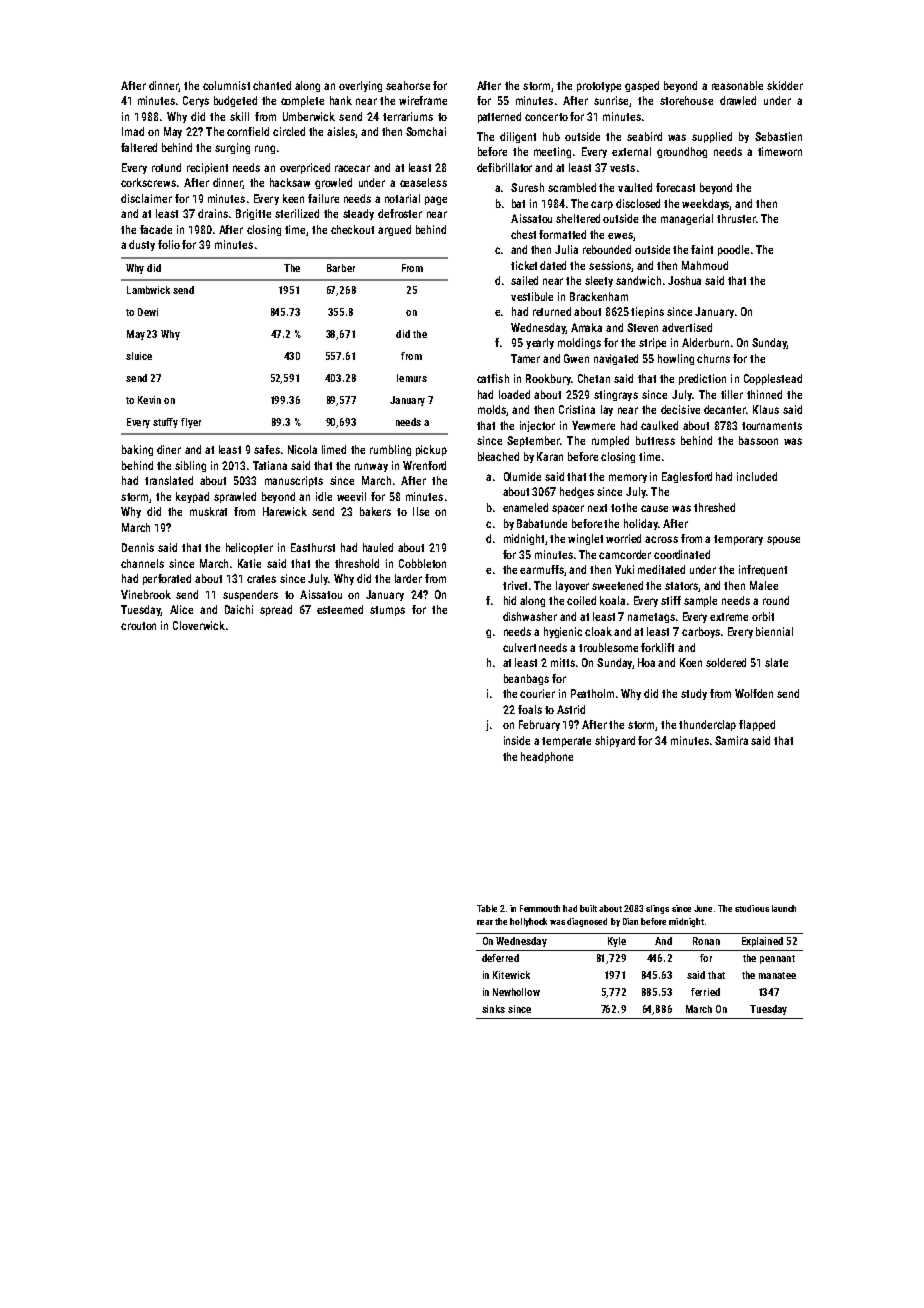  What do you see at coordinates (539, 725) in the screenshot?
I see `February` at bounding box center [539, 725].
